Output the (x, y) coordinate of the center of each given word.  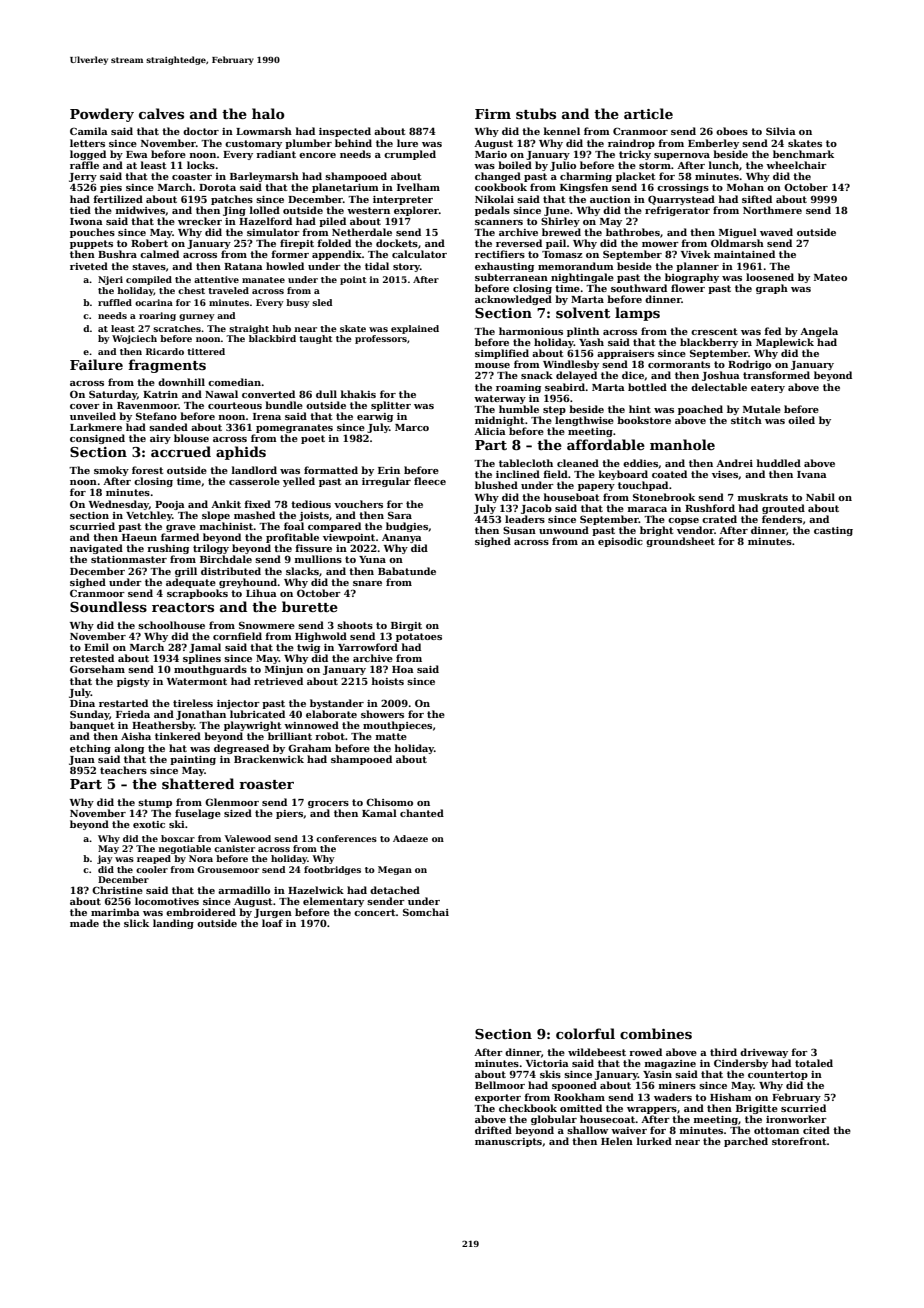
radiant (276, 154)
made (84, 923)
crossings (683, 188)
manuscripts (508, 1142)
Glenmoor (232, 802)
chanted (422, 813)
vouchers (358, 504)
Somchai (426, 912)
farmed (180, 537)
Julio (563, 166)
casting (833, 531)
